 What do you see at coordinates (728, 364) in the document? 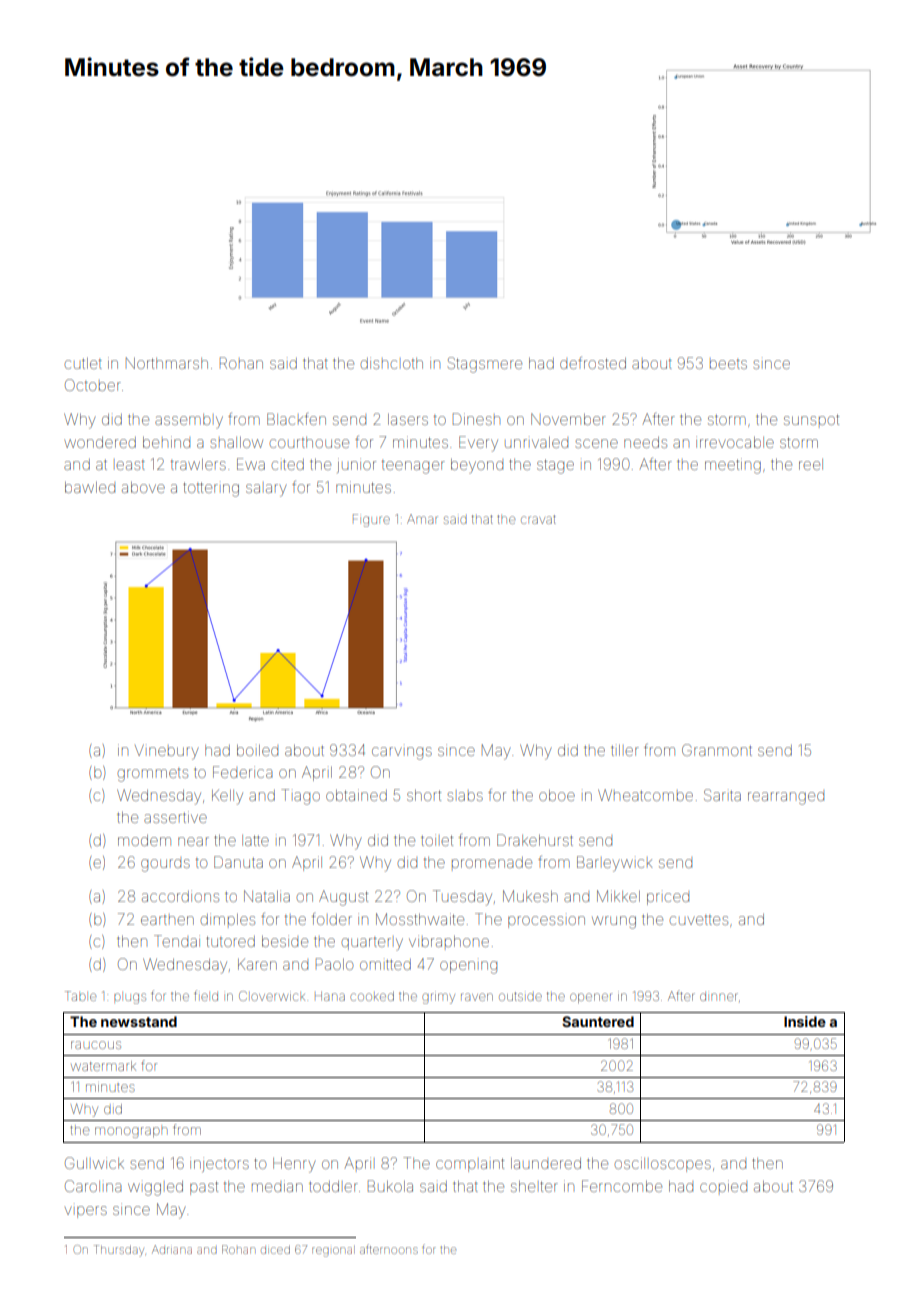
I see `beets` at bounding box center [728, 364].
